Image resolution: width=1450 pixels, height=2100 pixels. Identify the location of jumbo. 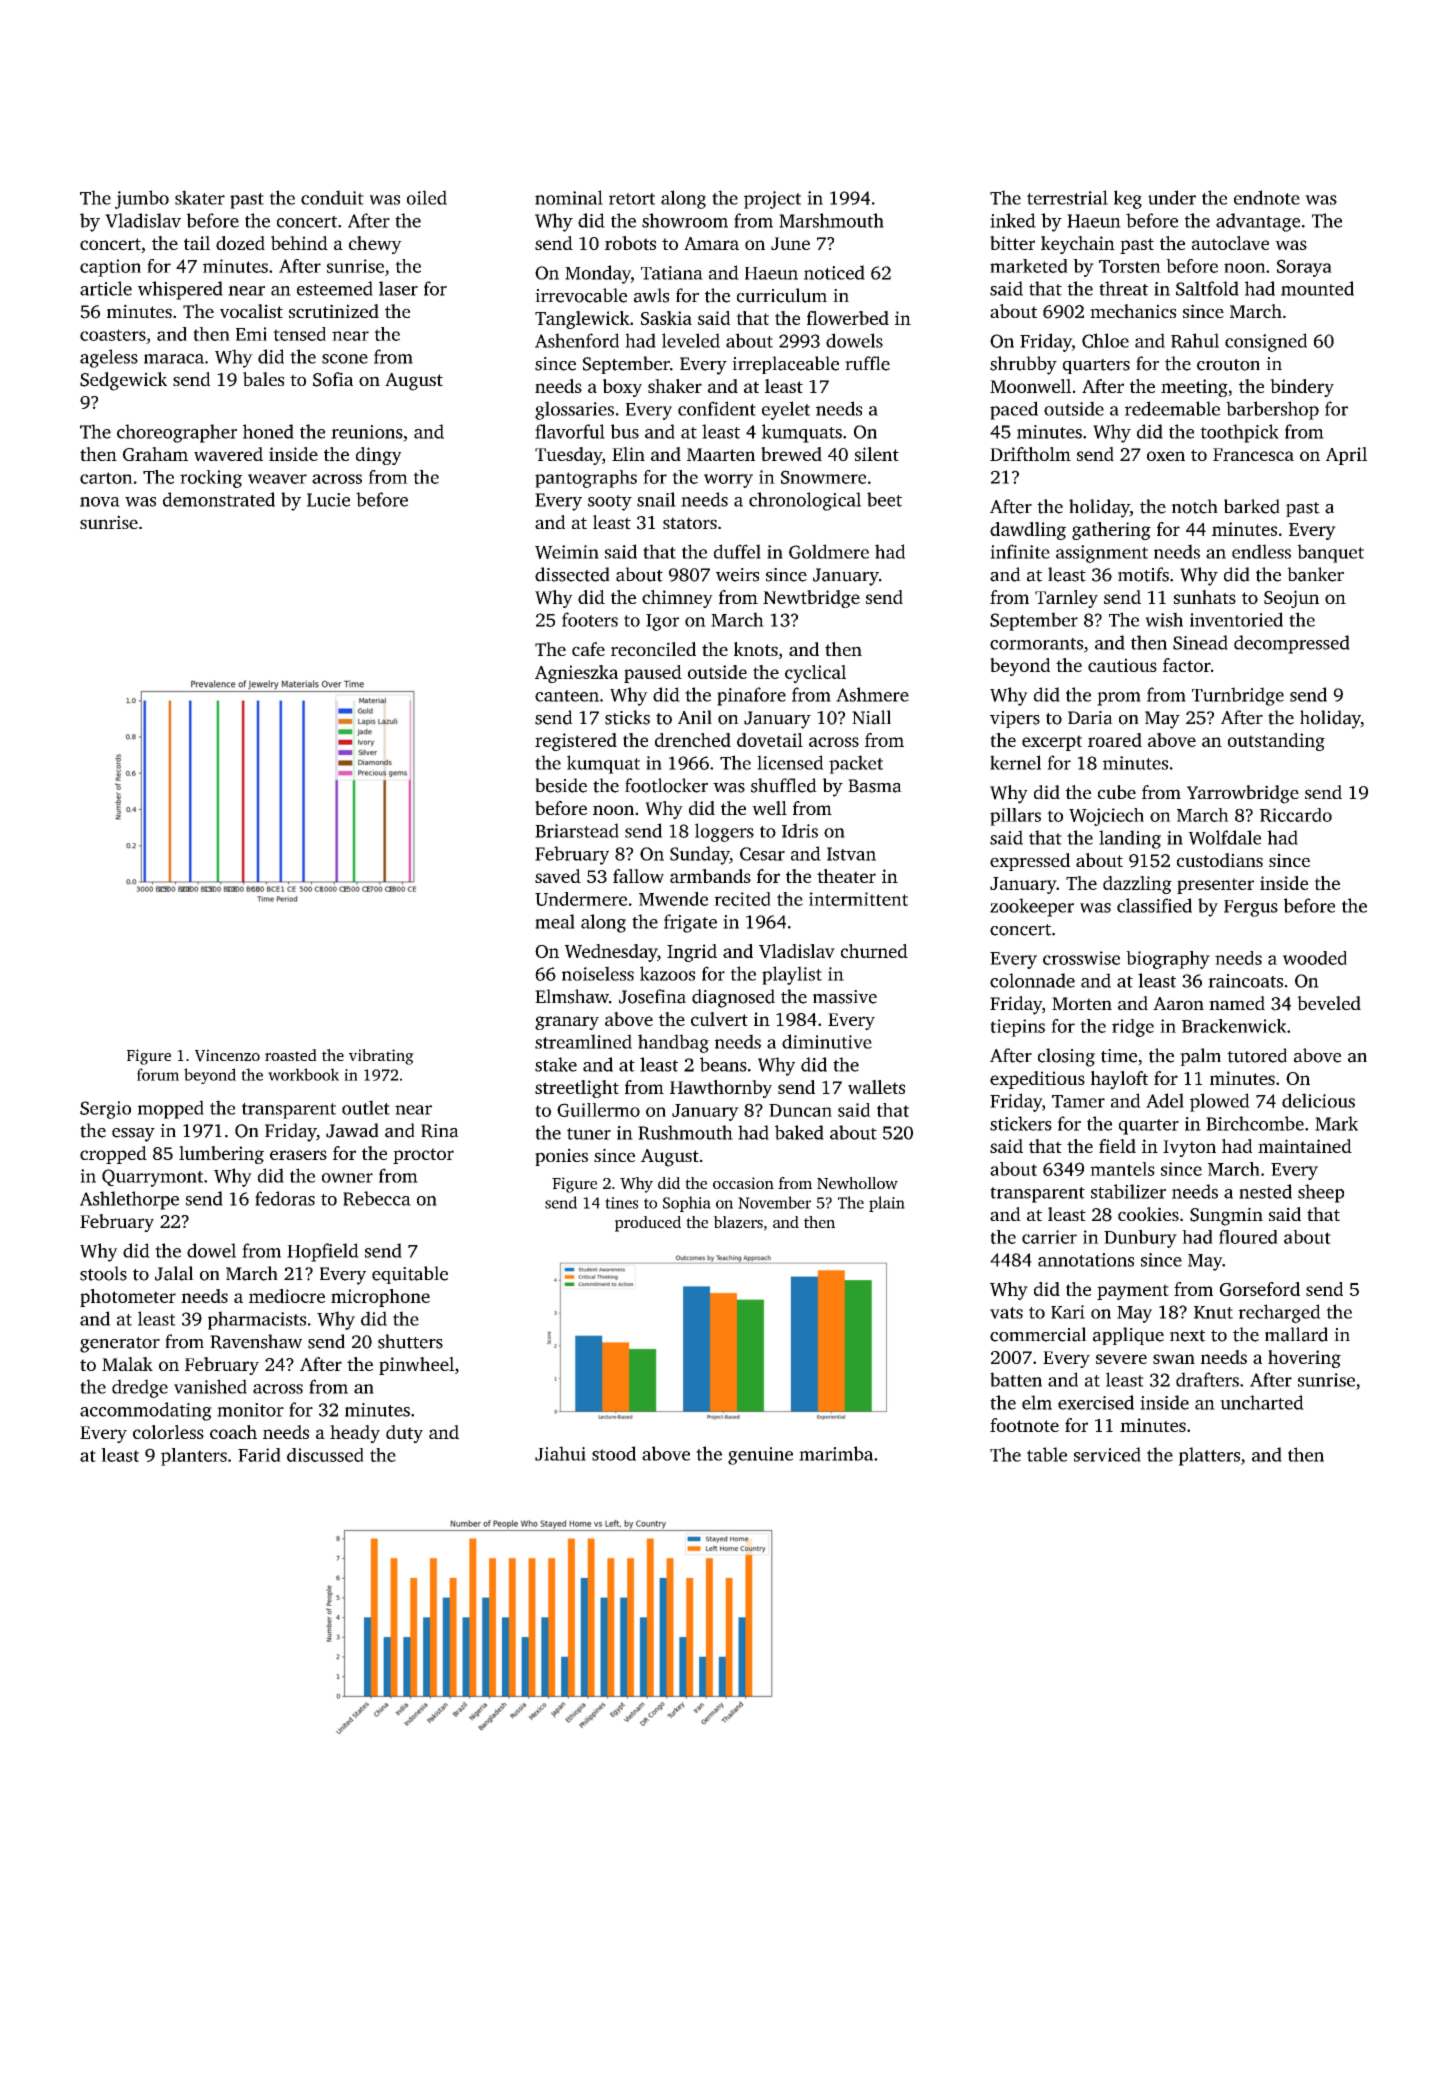
(142, 199).
